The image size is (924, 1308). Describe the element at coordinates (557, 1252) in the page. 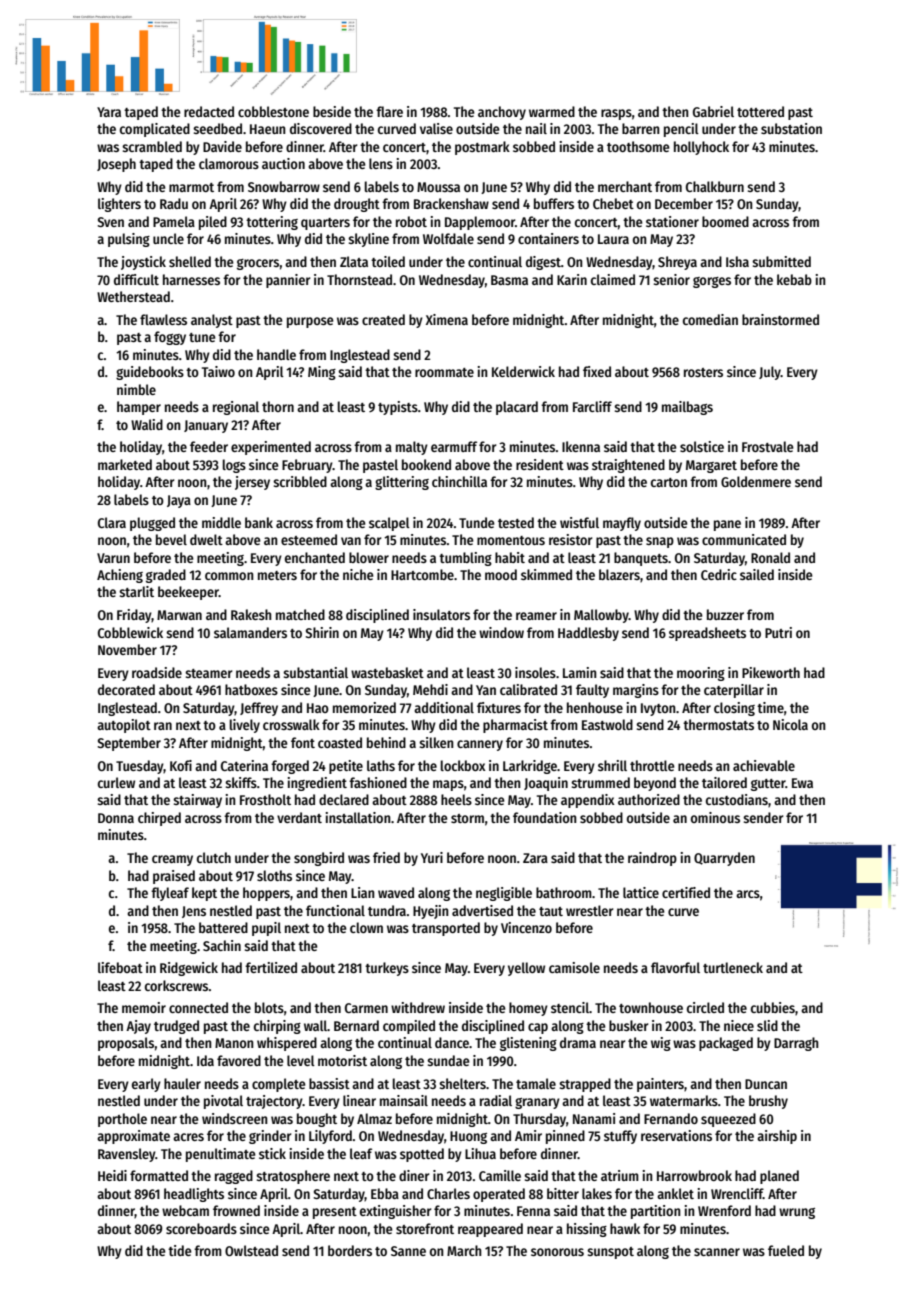

I see `sonorous` at that location.
